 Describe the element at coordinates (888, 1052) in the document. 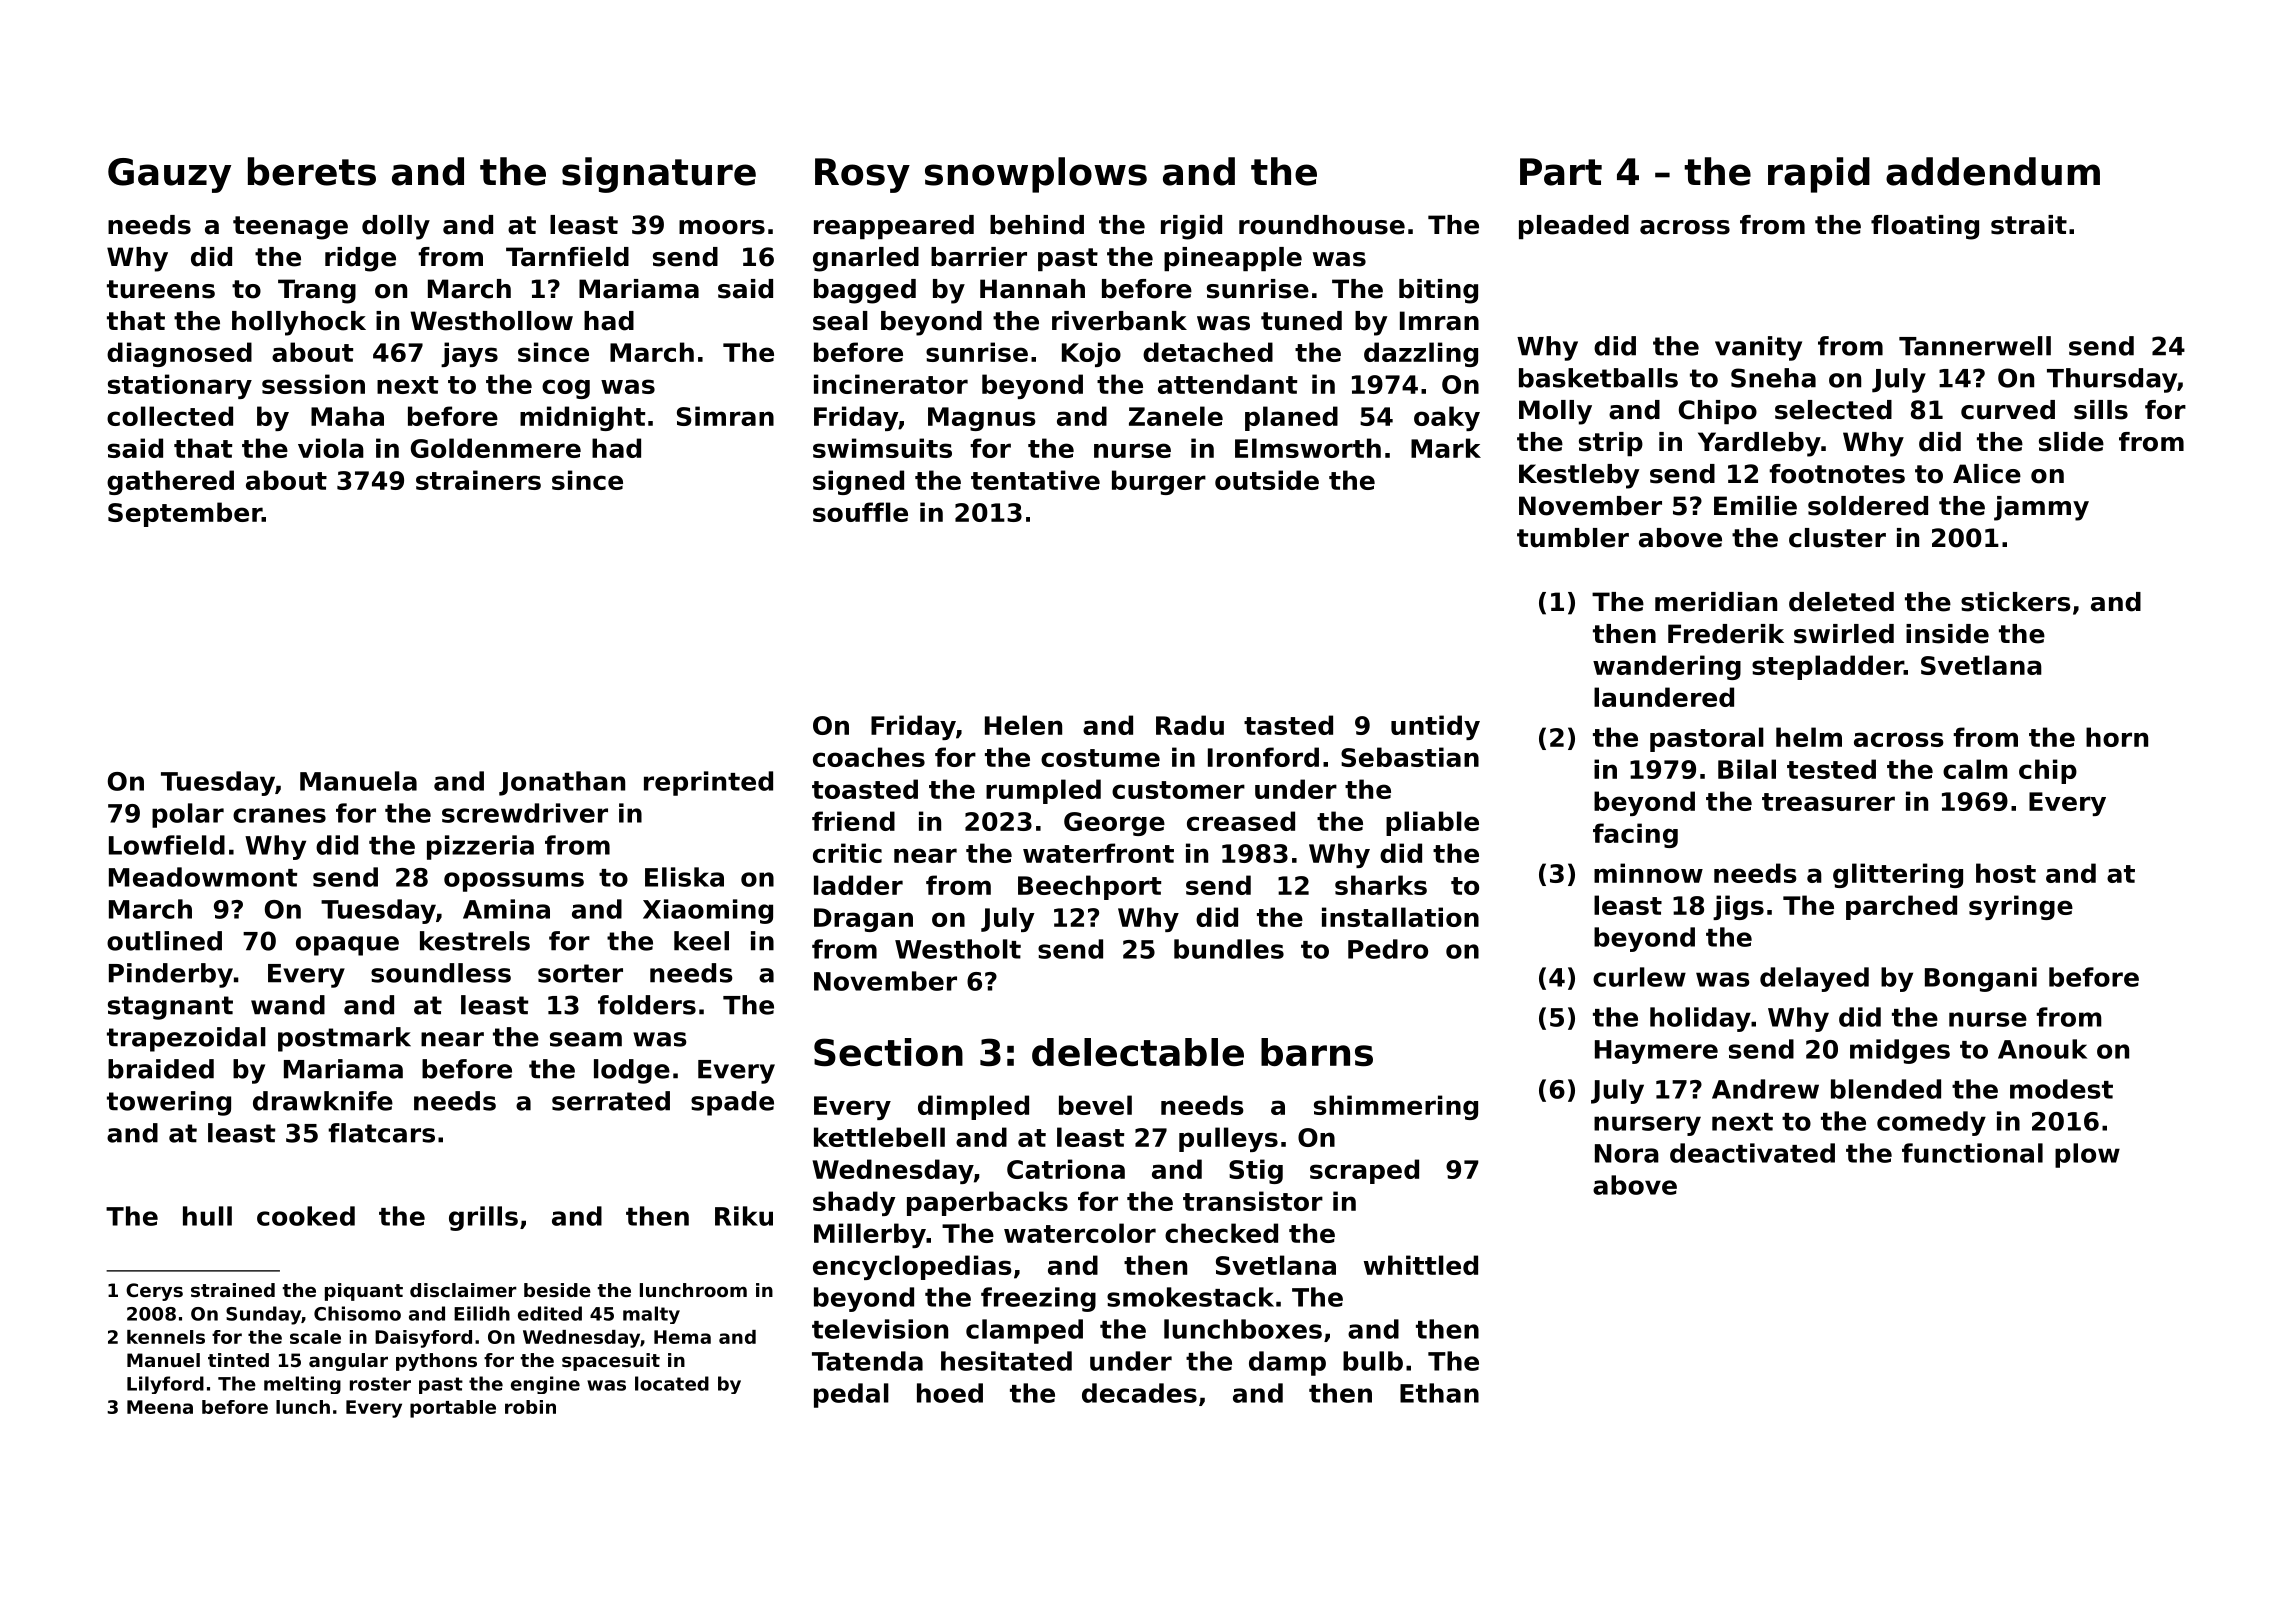

I see `Section` at that location.
